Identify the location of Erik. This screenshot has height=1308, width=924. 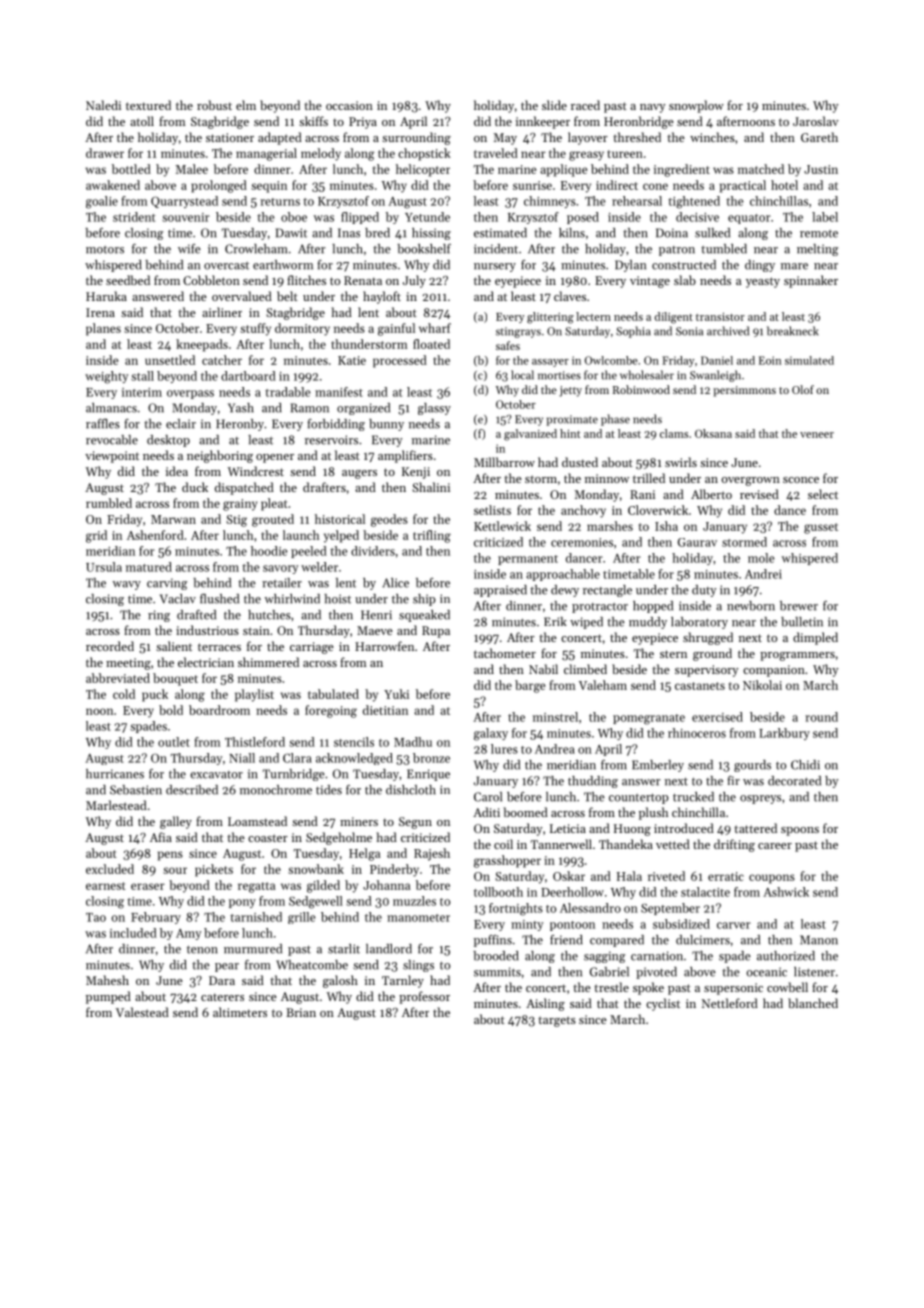
(555, 621).
